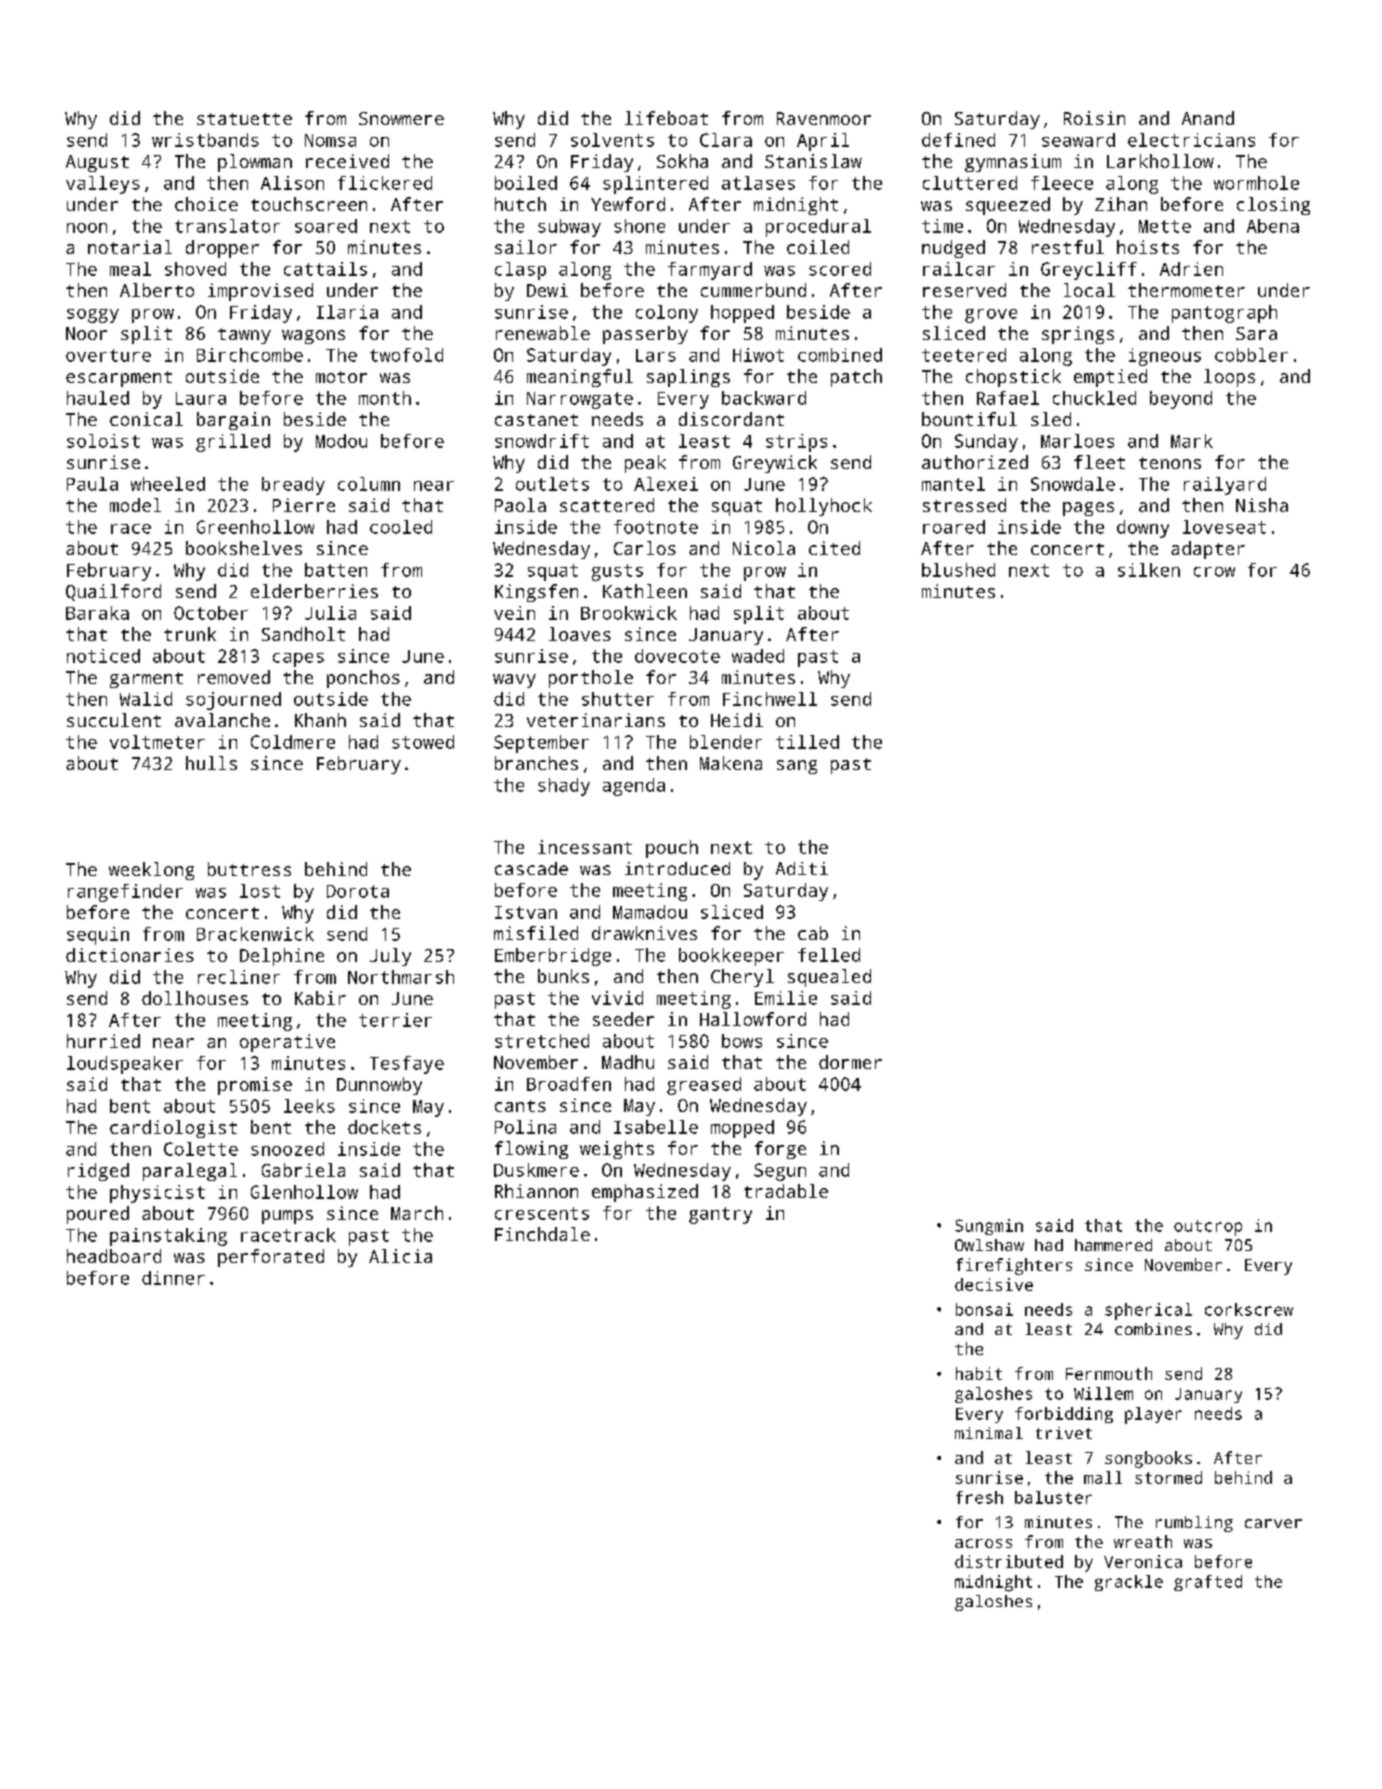  What do you see at coordinates (255, 934) in the document?
I see `Brackenwick` at bounding box center [255, 934].
